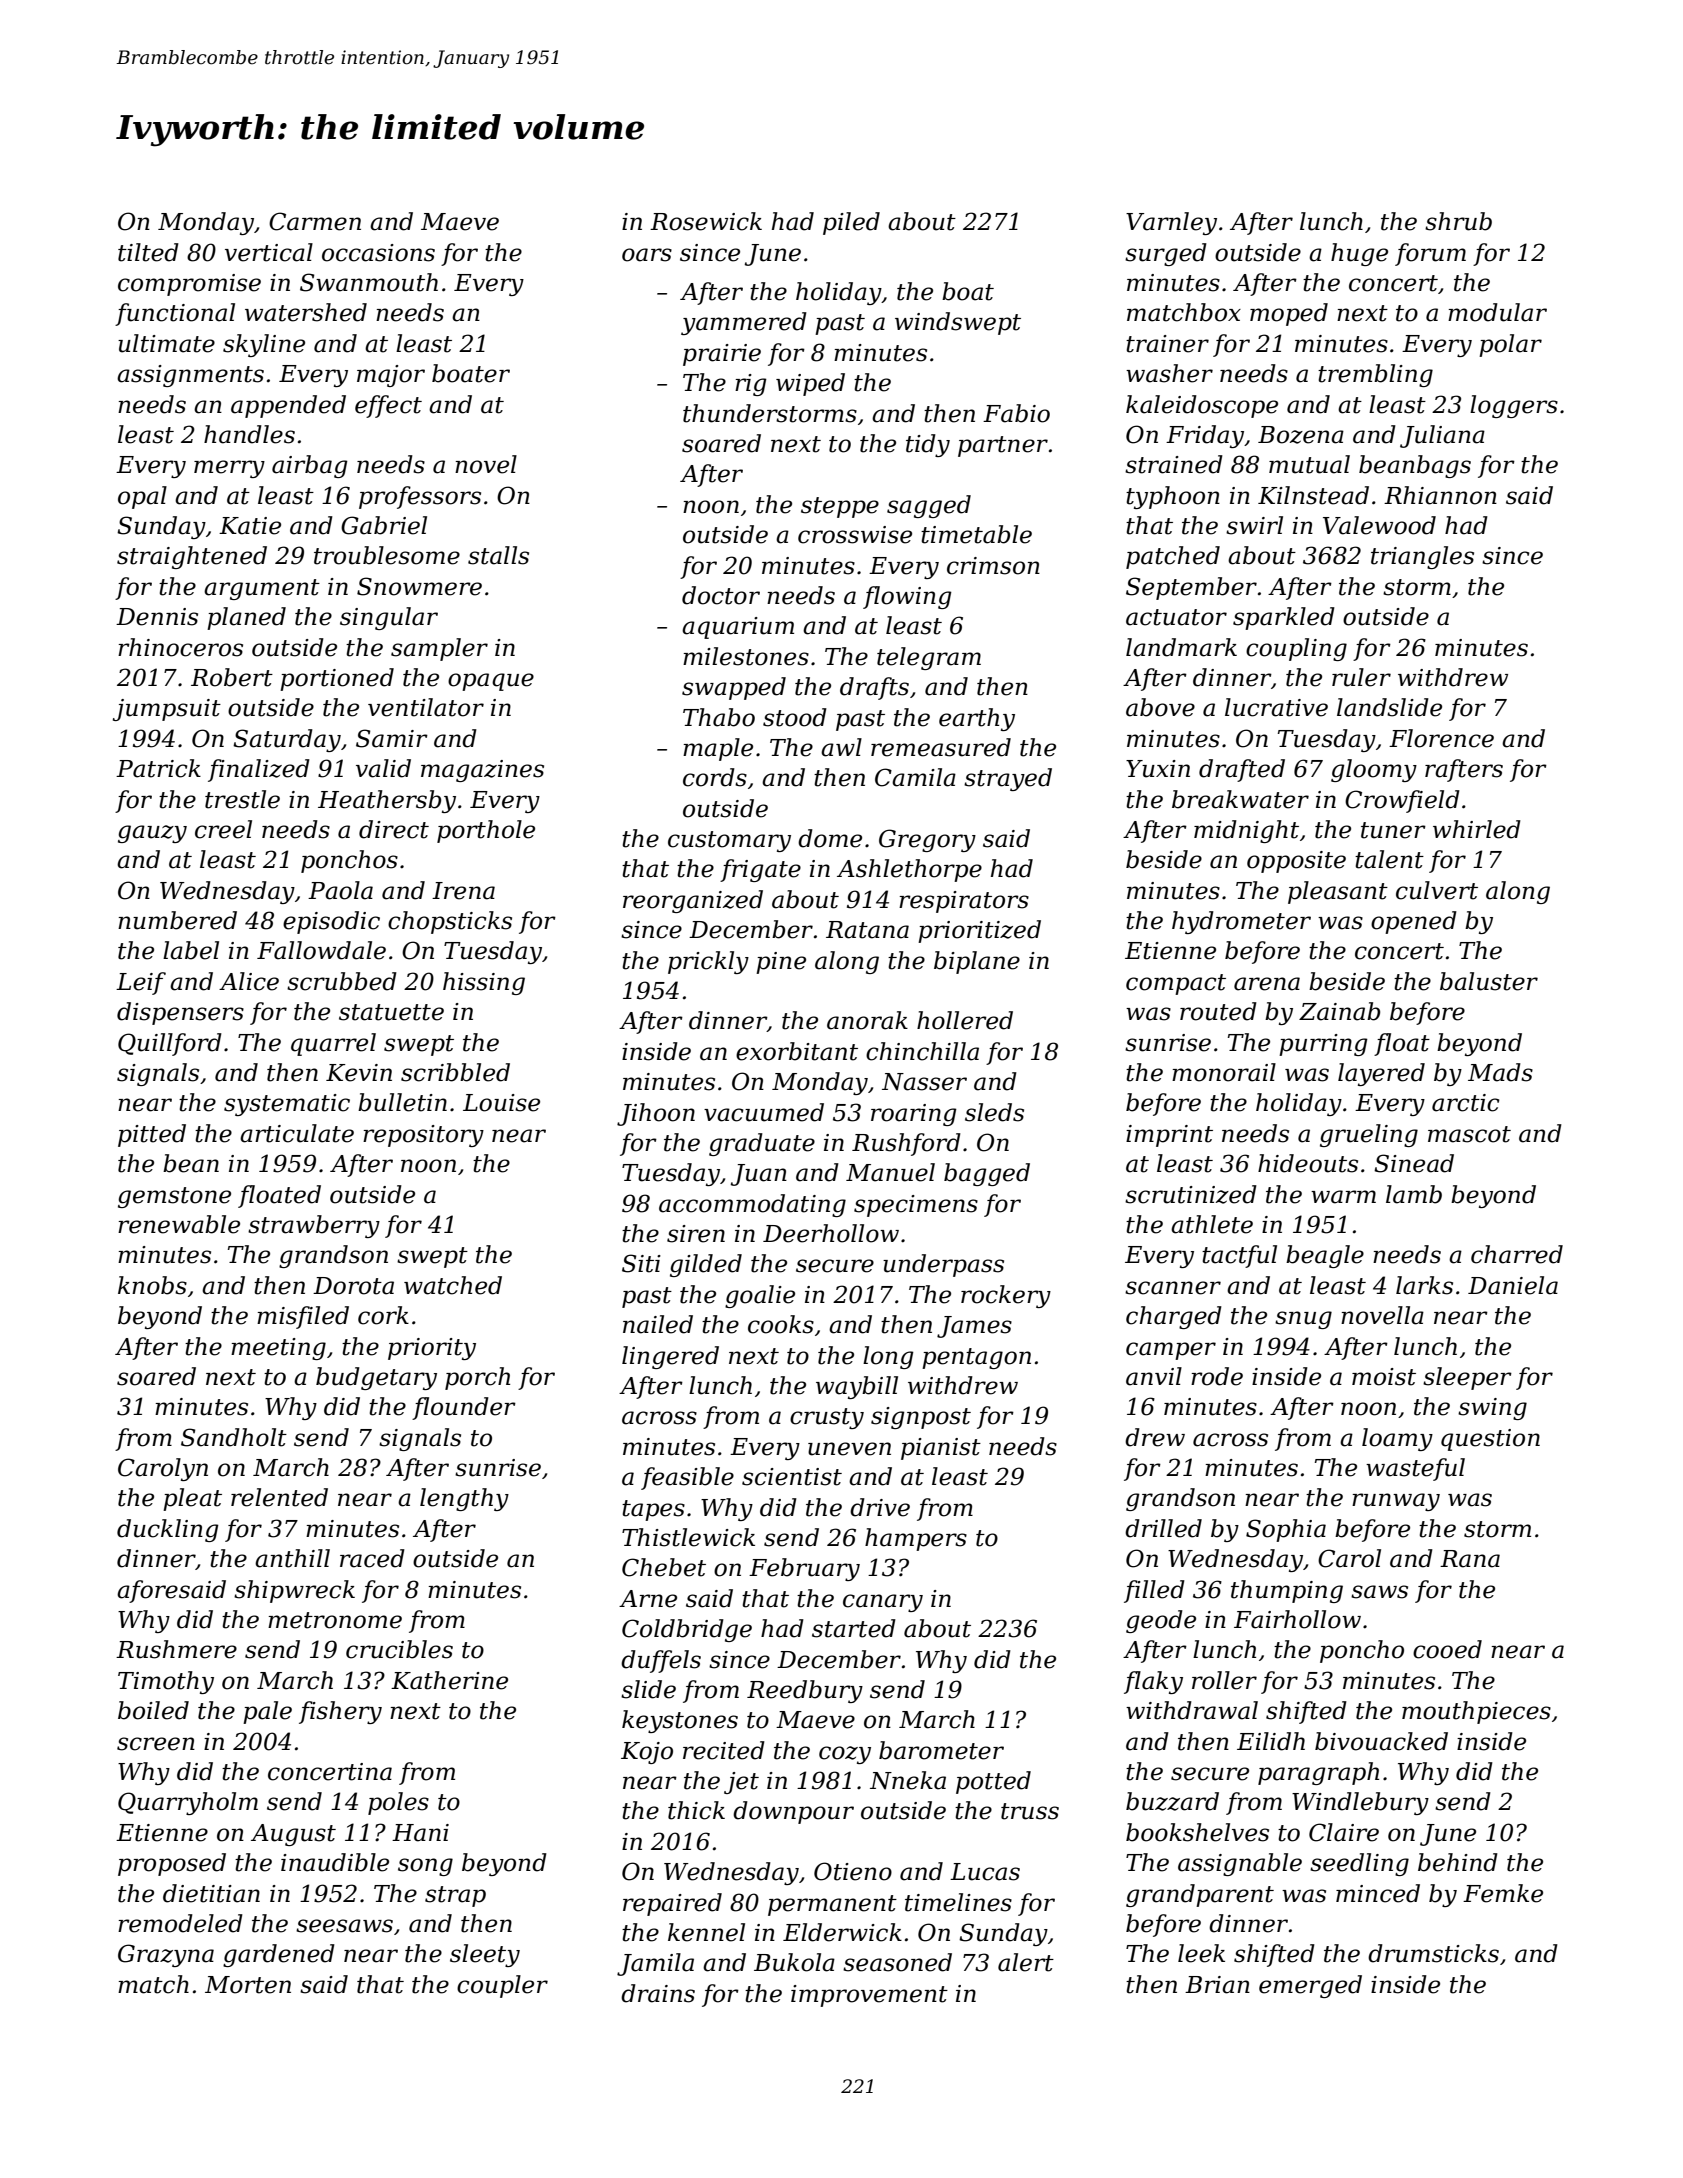  I want to click on Florence, so click(1441, 738).
